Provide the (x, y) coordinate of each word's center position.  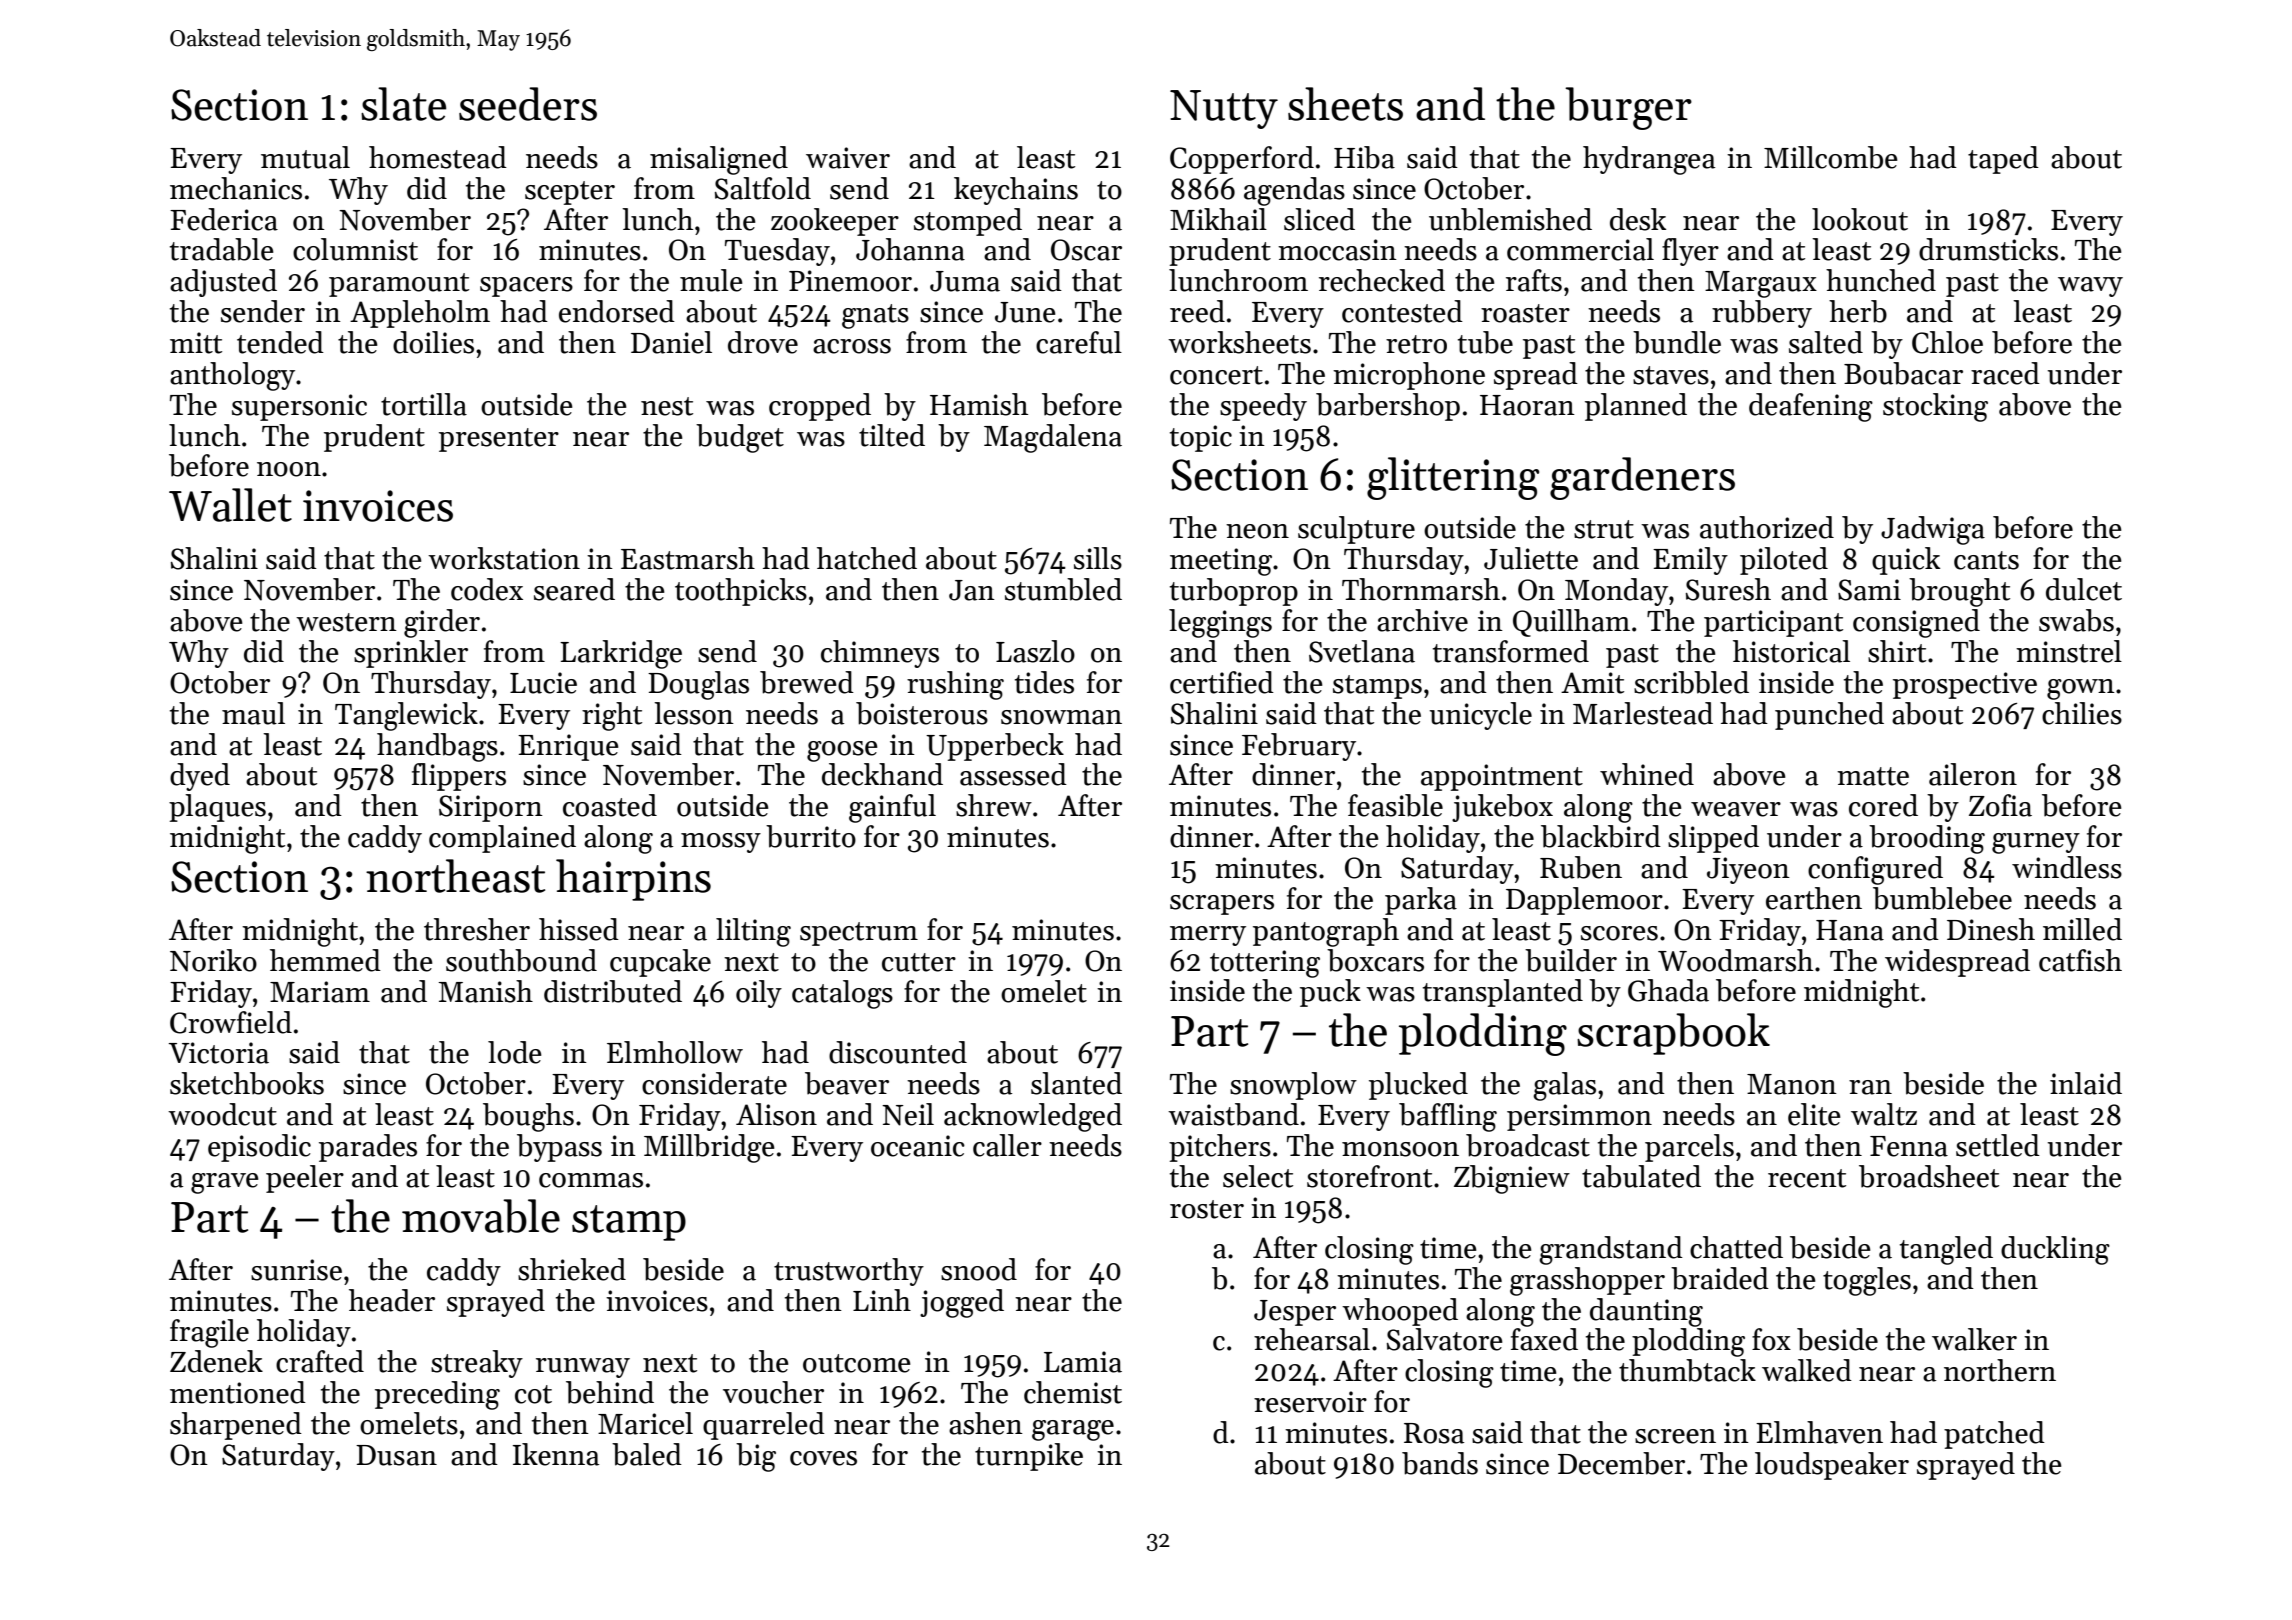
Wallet (230, 505)
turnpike (1029, 1457)
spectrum (859, 934)
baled (647, 1454)
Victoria (219, 1053)
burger (1628, 108)
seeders (528, 104)
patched (1994, 1435)
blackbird (1601, 836)
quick (1906, 561)
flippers (459, 777)
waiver (848, 158)
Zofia (2000, 805)
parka (1421, 901)
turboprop (1234, 592)
